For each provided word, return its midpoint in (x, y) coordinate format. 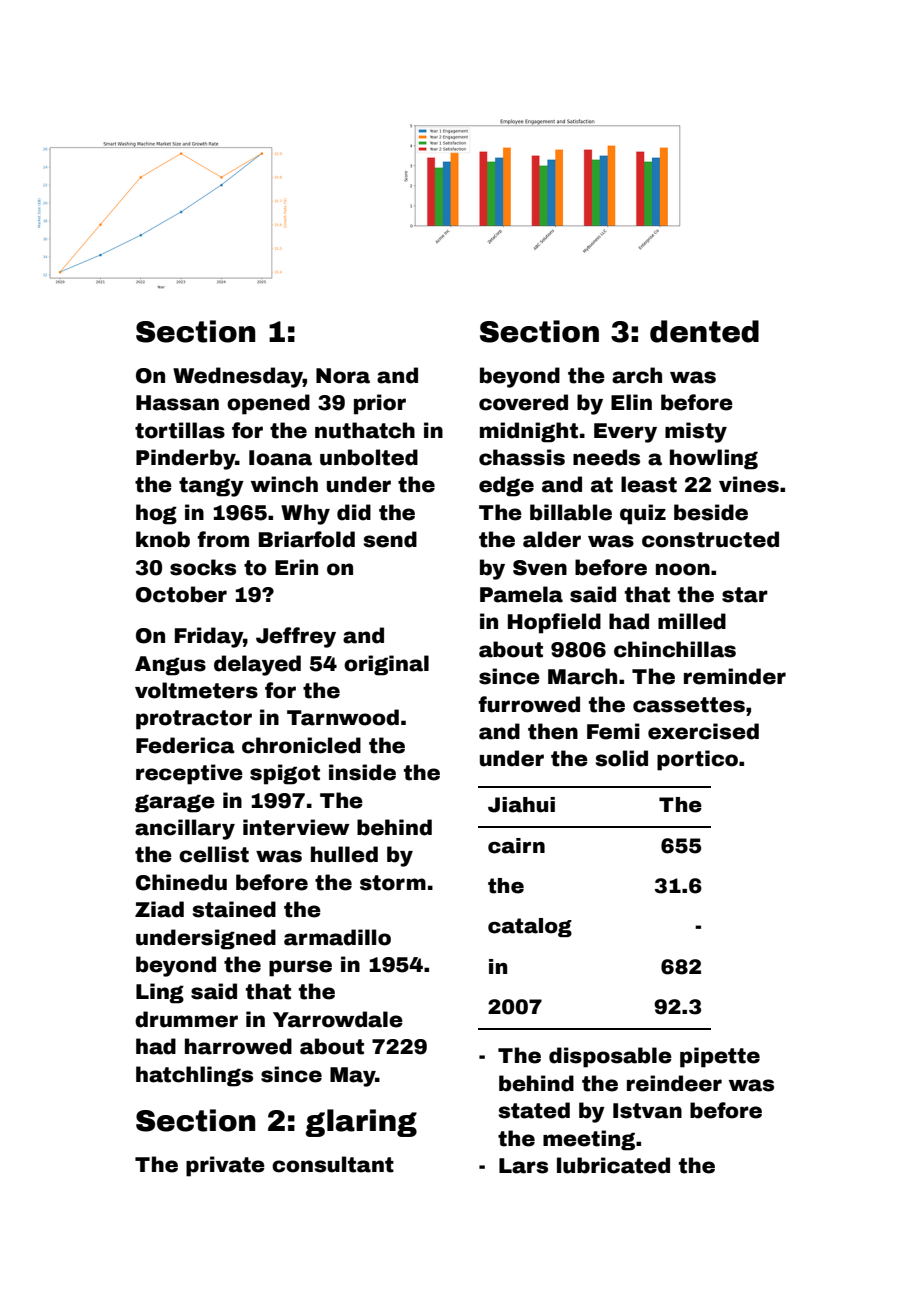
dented (704, 331)
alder (552, 539)
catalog (530, 927)
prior (380, 404)
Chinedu (181, 882)
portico (697, 760)
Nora (343, 376)
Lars (523, 1166)
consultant (333, 1164)
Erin (296, 567)
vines (749, 484)
